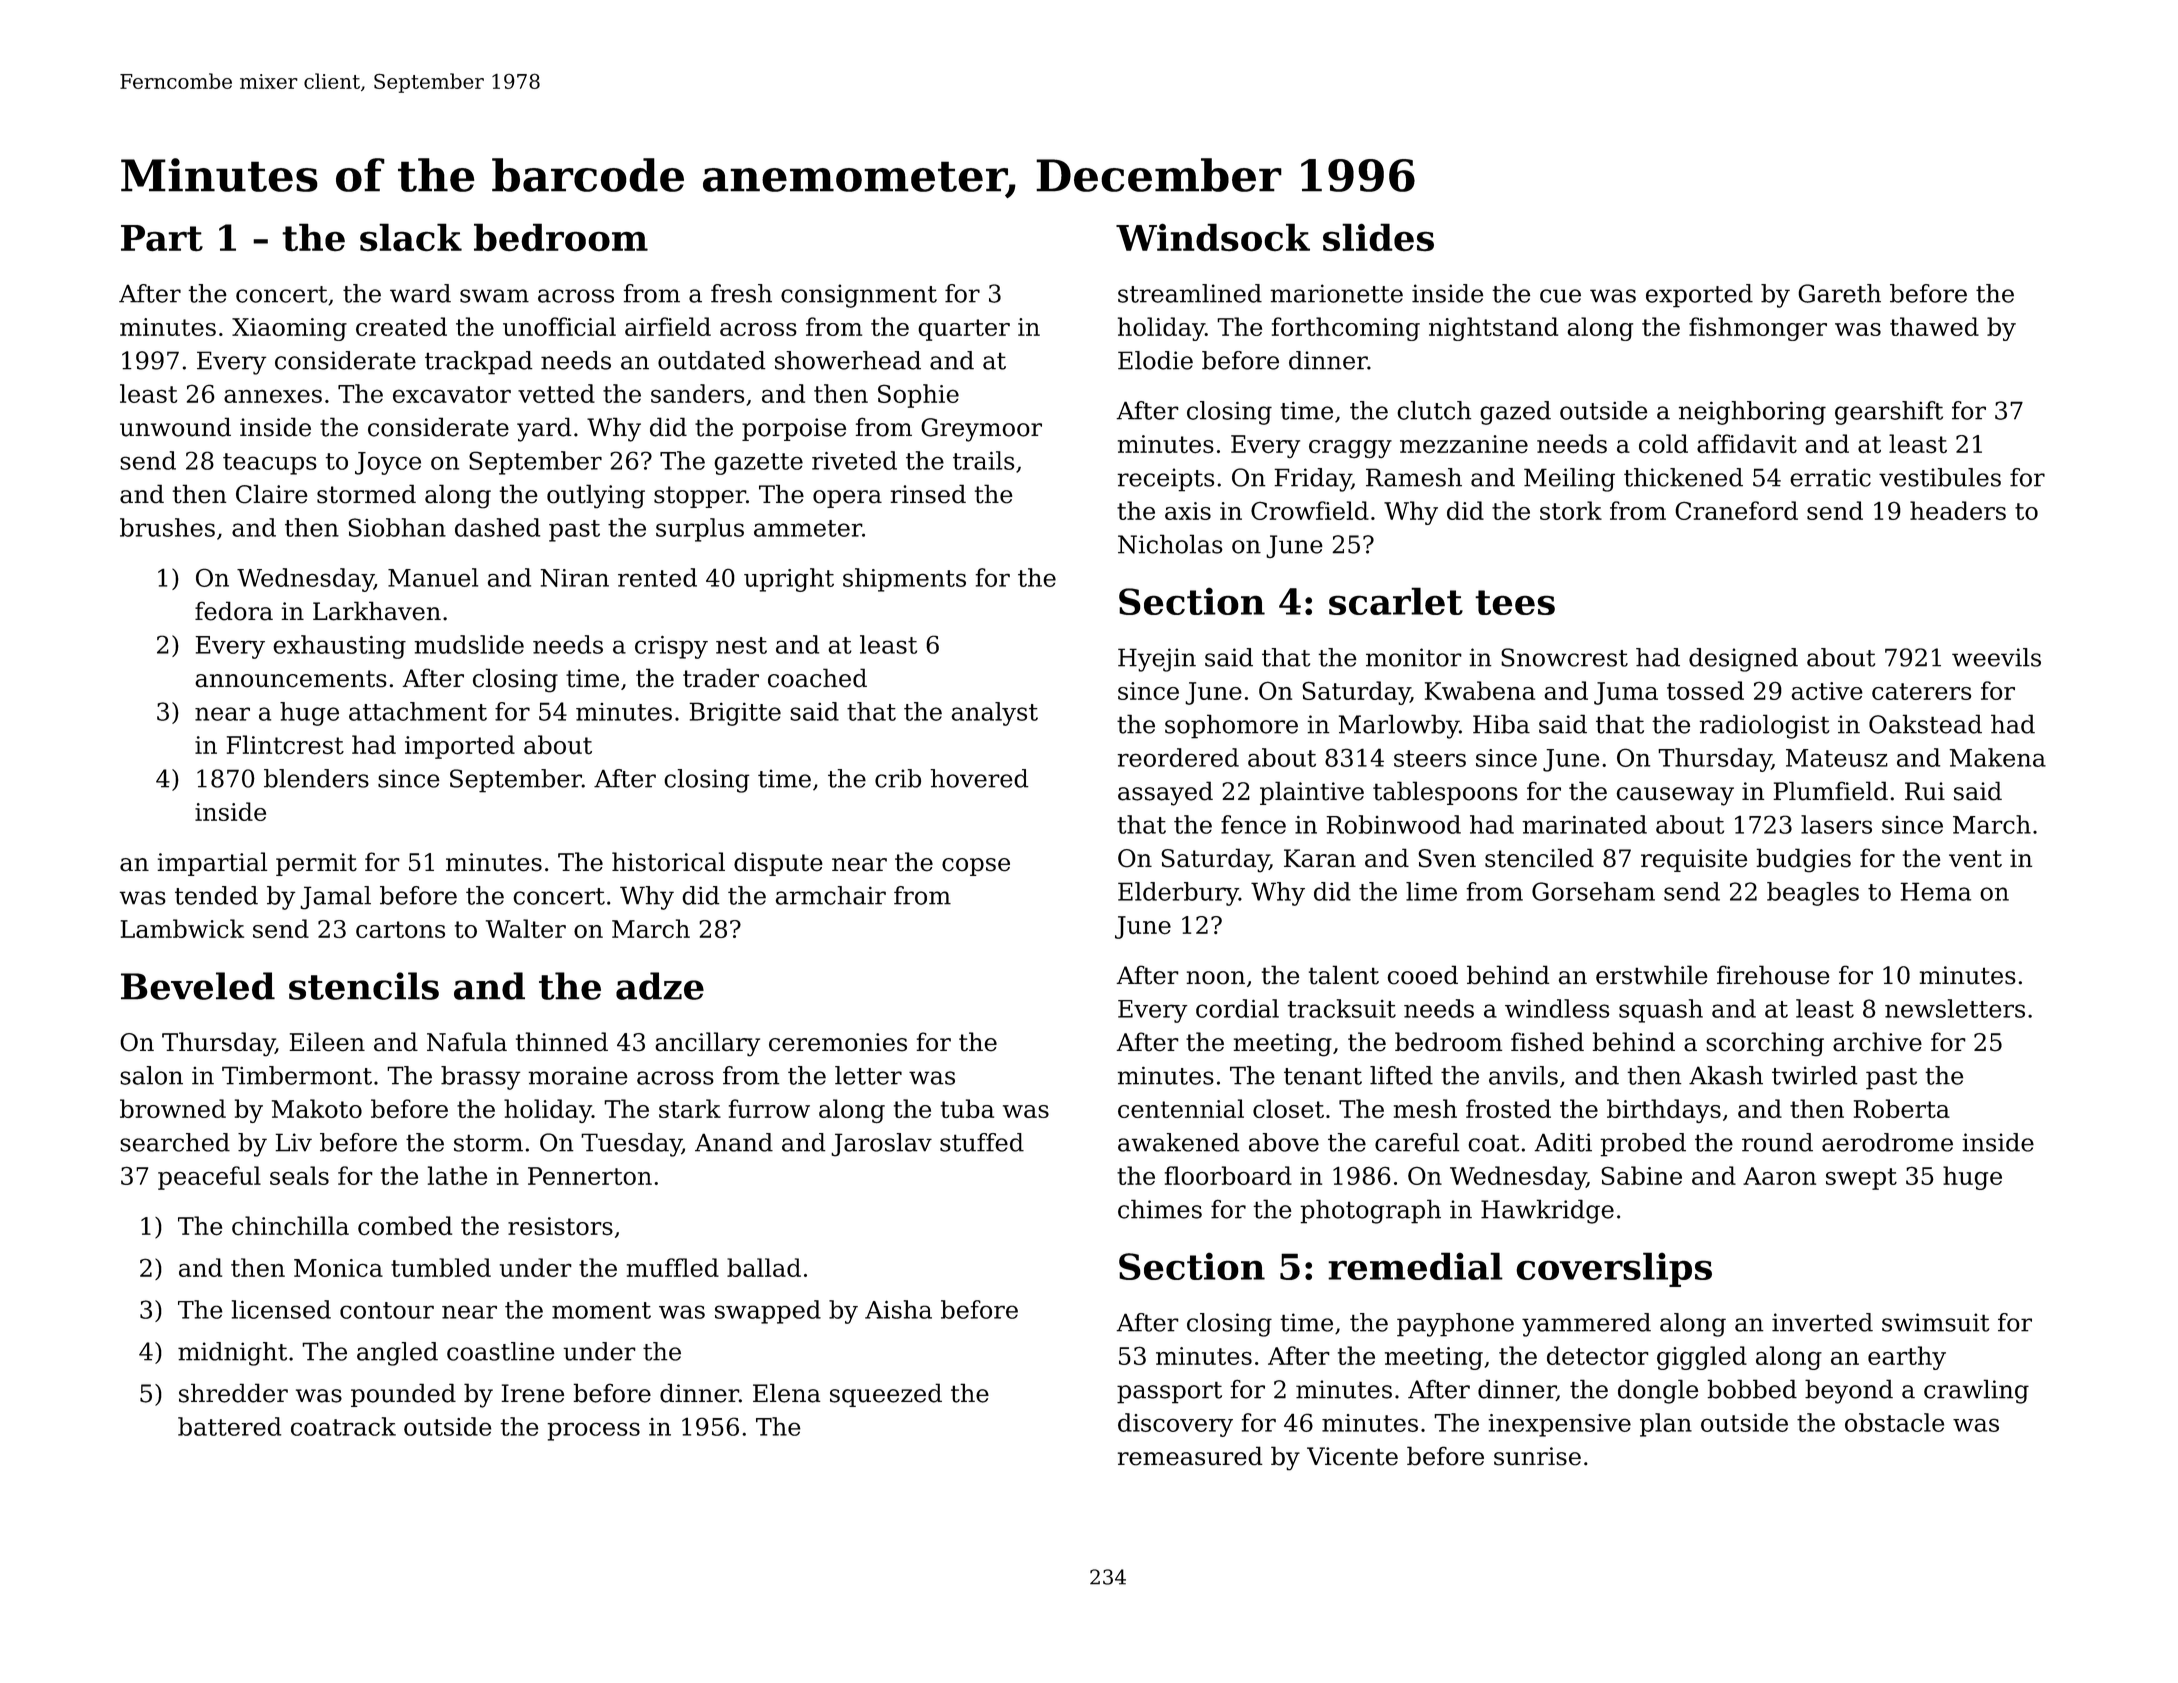 This screenshot has width=2178, height=1683. I want to click on Gareth, so click(1839, 293).
